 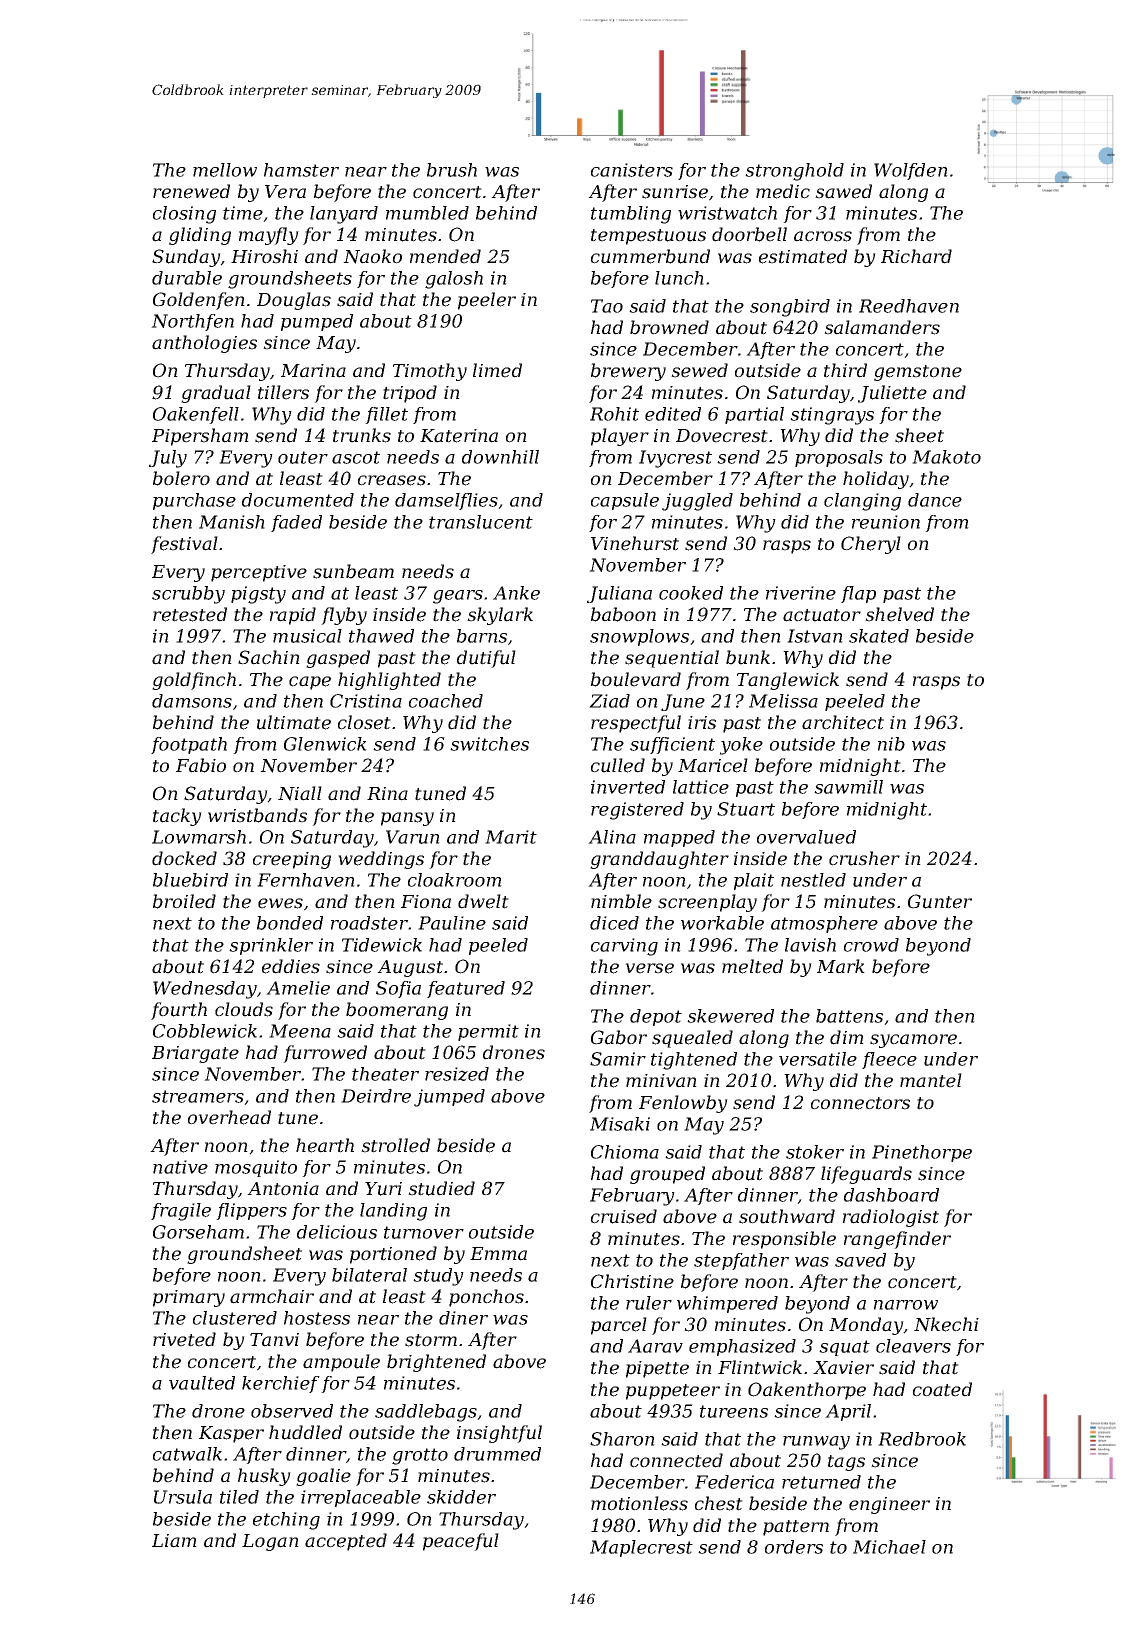 I want to click on engineer, so click(x=889, y=1505).
